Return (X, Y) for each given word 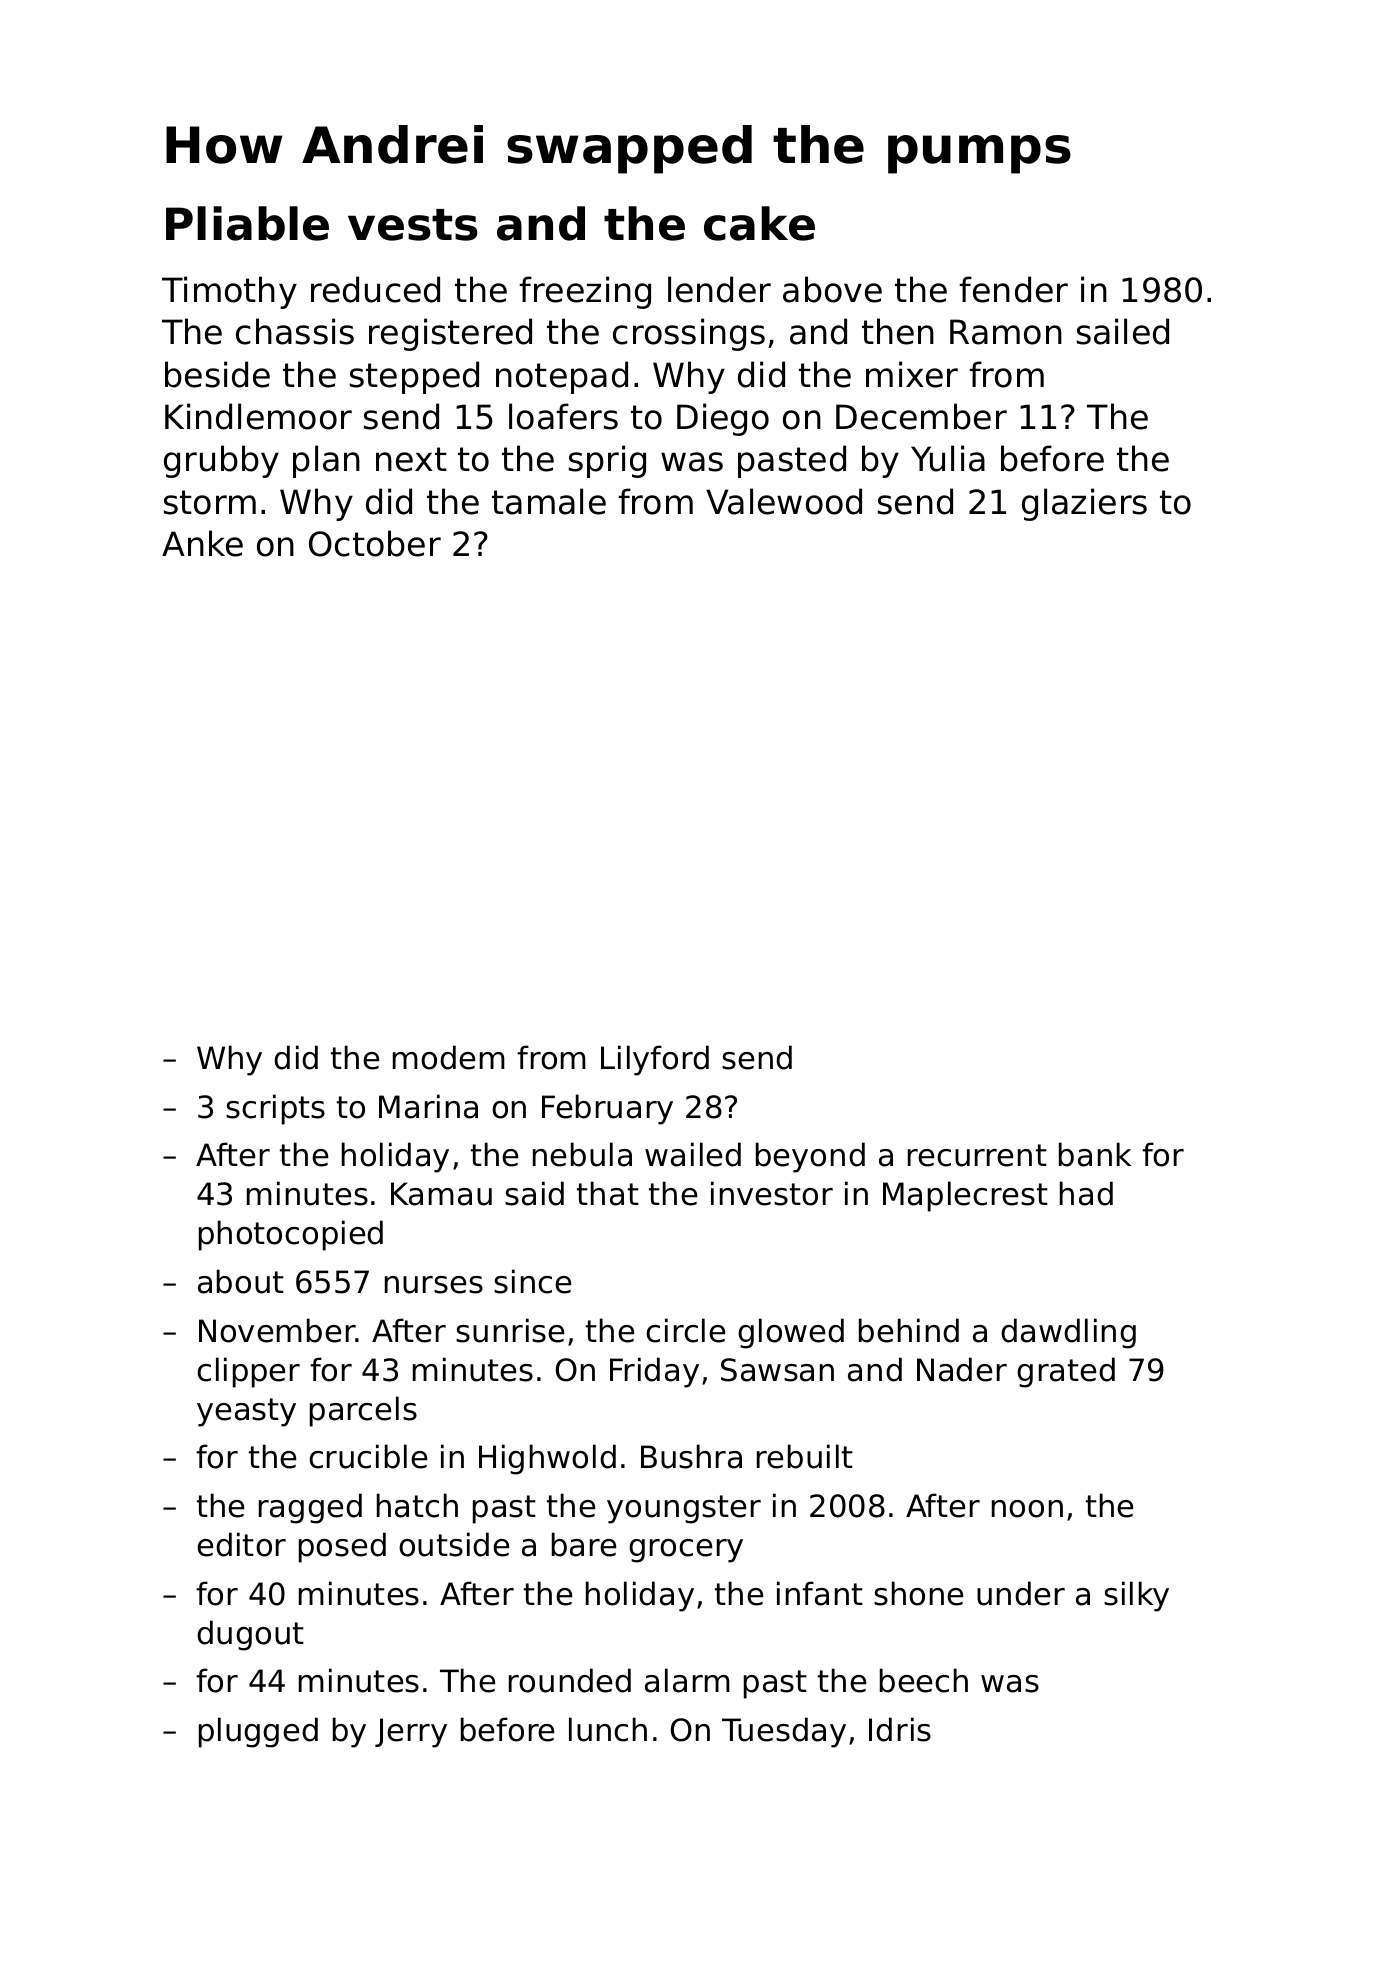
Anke (202, 543)
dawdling (1068, 1333)
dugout (250, 1635)
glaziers (1084, 504)
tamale (549, 501)
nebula (582, 1154)
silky (1136, 1596)
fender (1013, 289)
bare (584, 1544)
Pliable (247, 223)
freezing (585, 292)
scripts (275, 1109)
